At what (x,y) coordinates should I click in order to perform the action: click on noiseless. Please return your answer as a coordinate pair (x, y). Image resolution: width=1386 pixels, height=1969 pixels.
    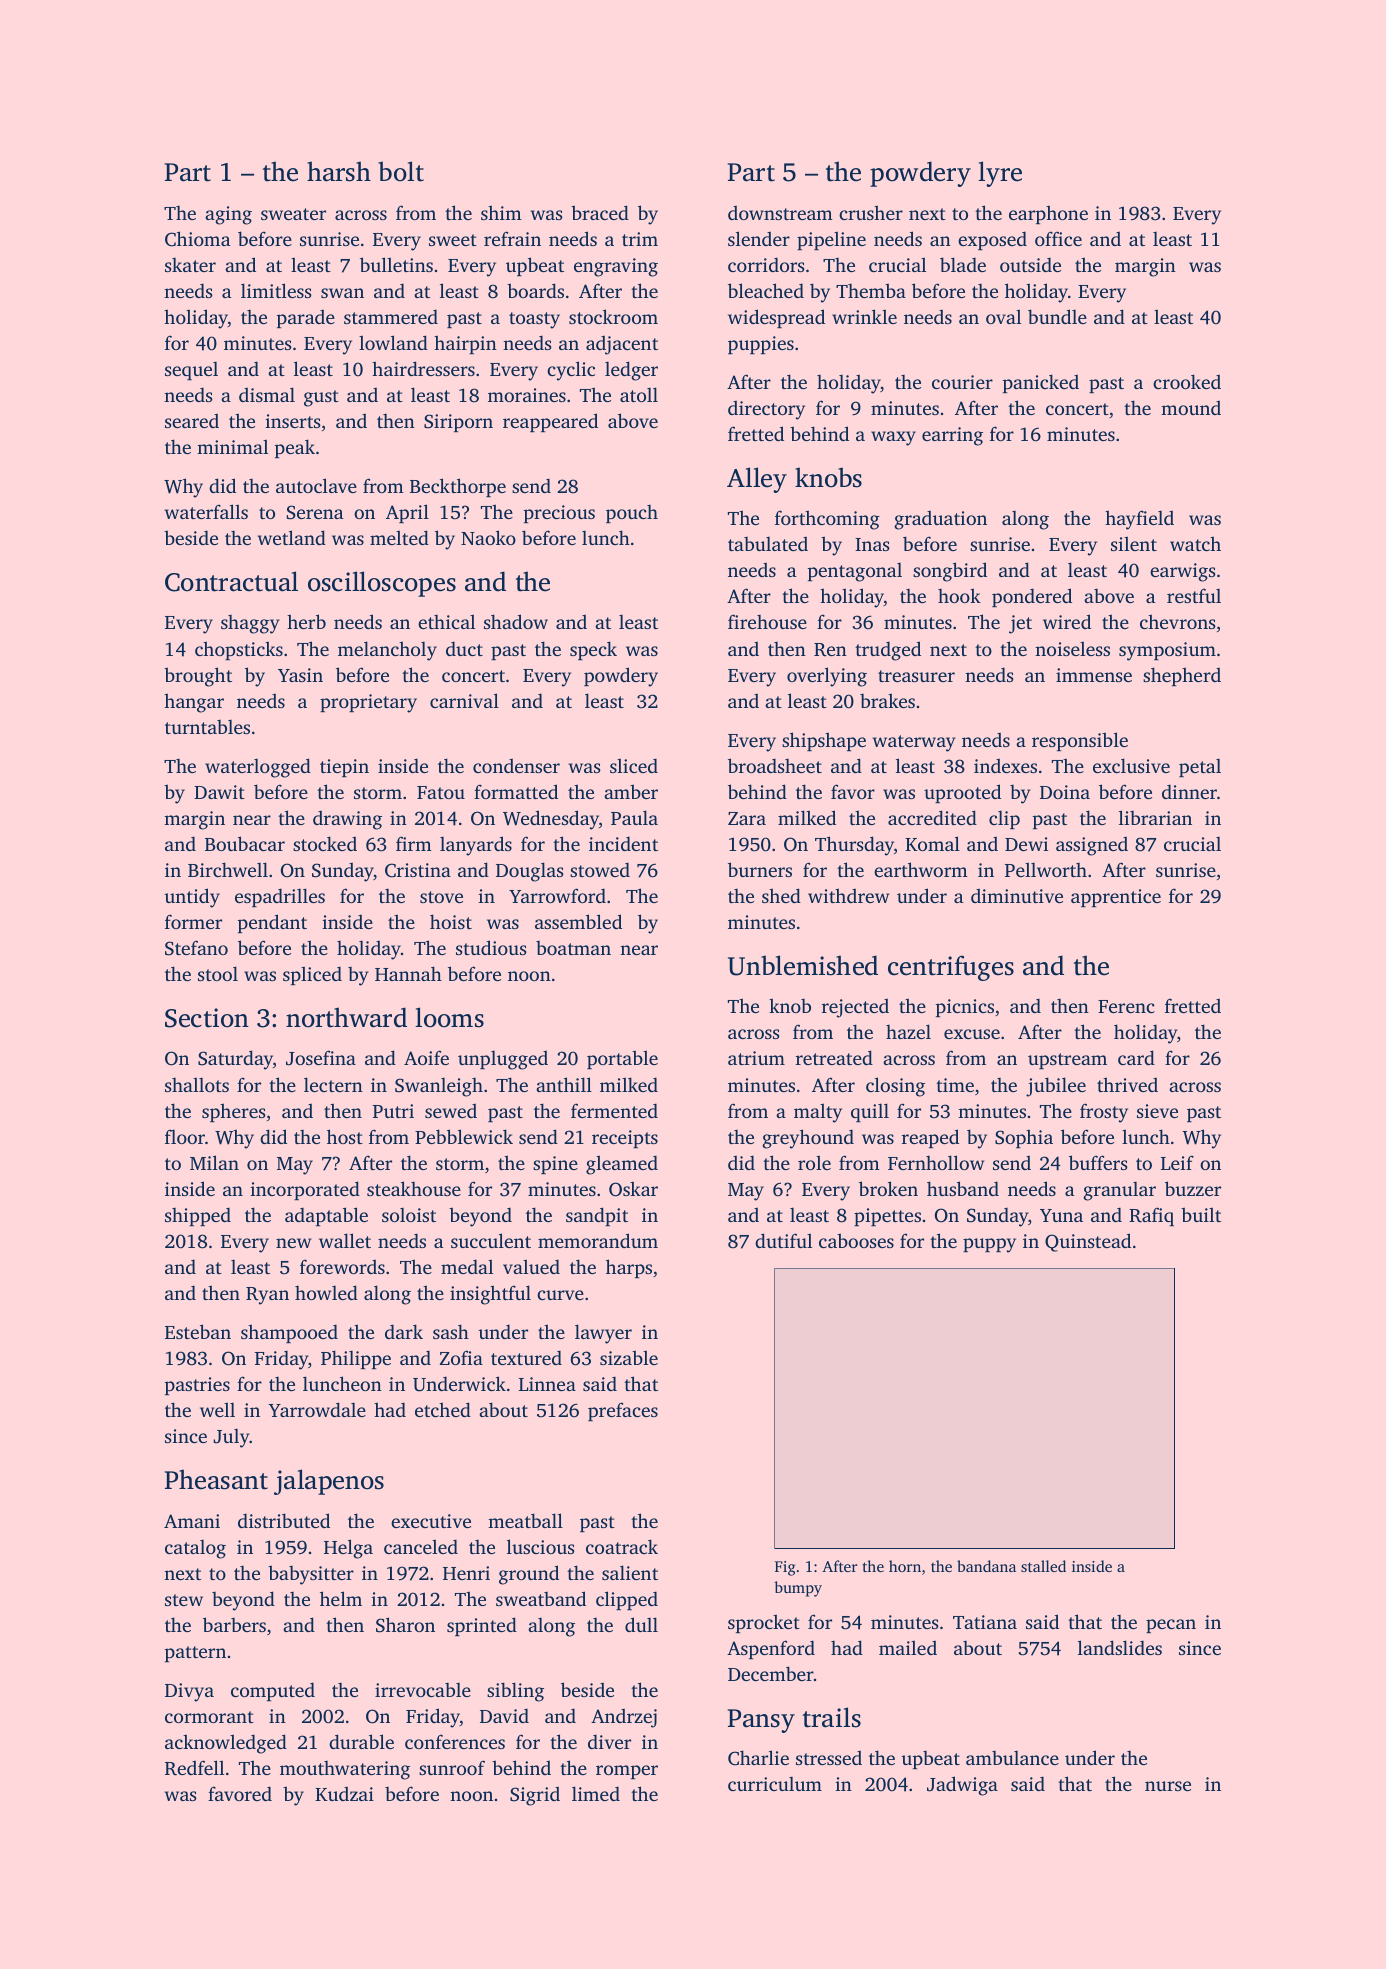
    Looking at the image, I should click on (1072, 648).
